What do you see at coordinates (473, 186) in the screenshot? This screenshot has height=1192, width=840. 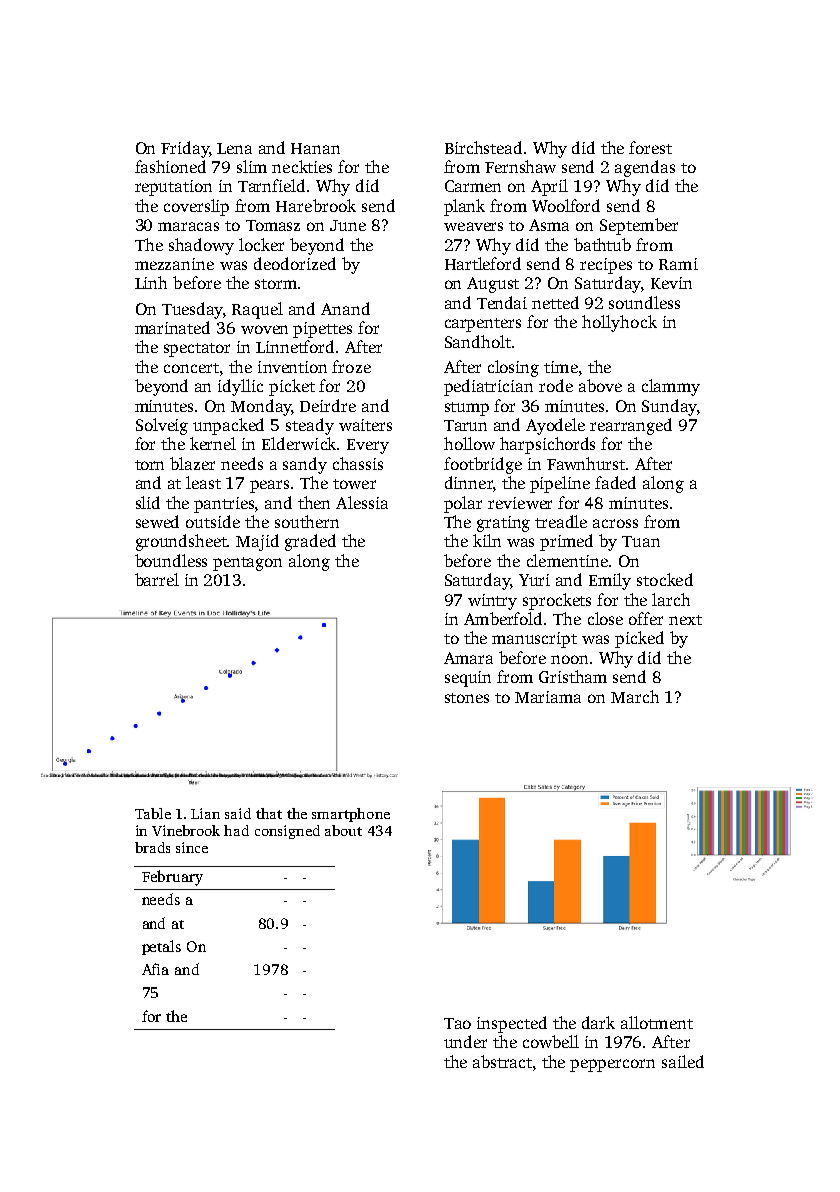 I see `Carmen` at bounding box center [473, 186].
